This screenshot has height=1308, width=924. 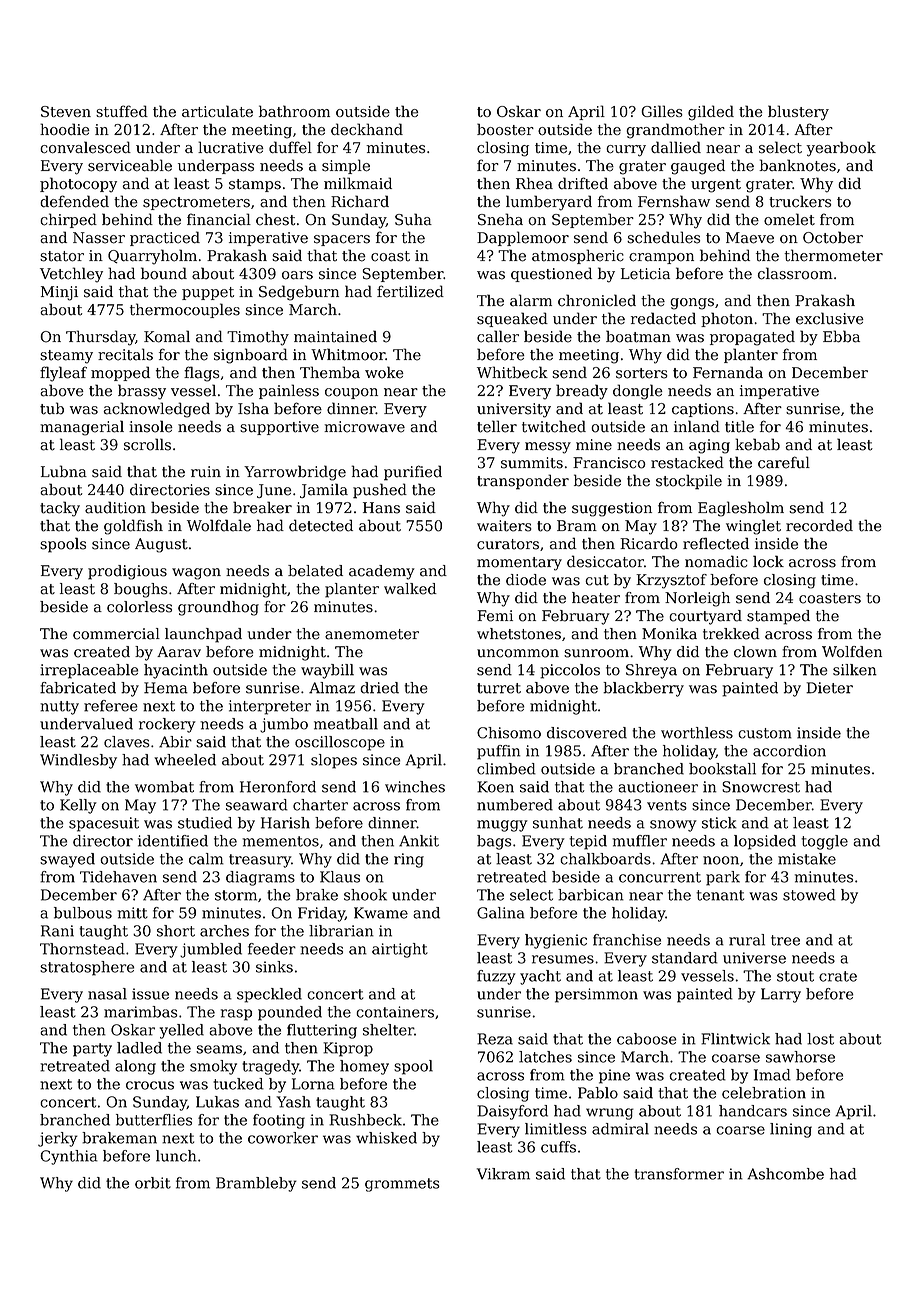 I want to click on swayed, so click(x=67, y=860).
